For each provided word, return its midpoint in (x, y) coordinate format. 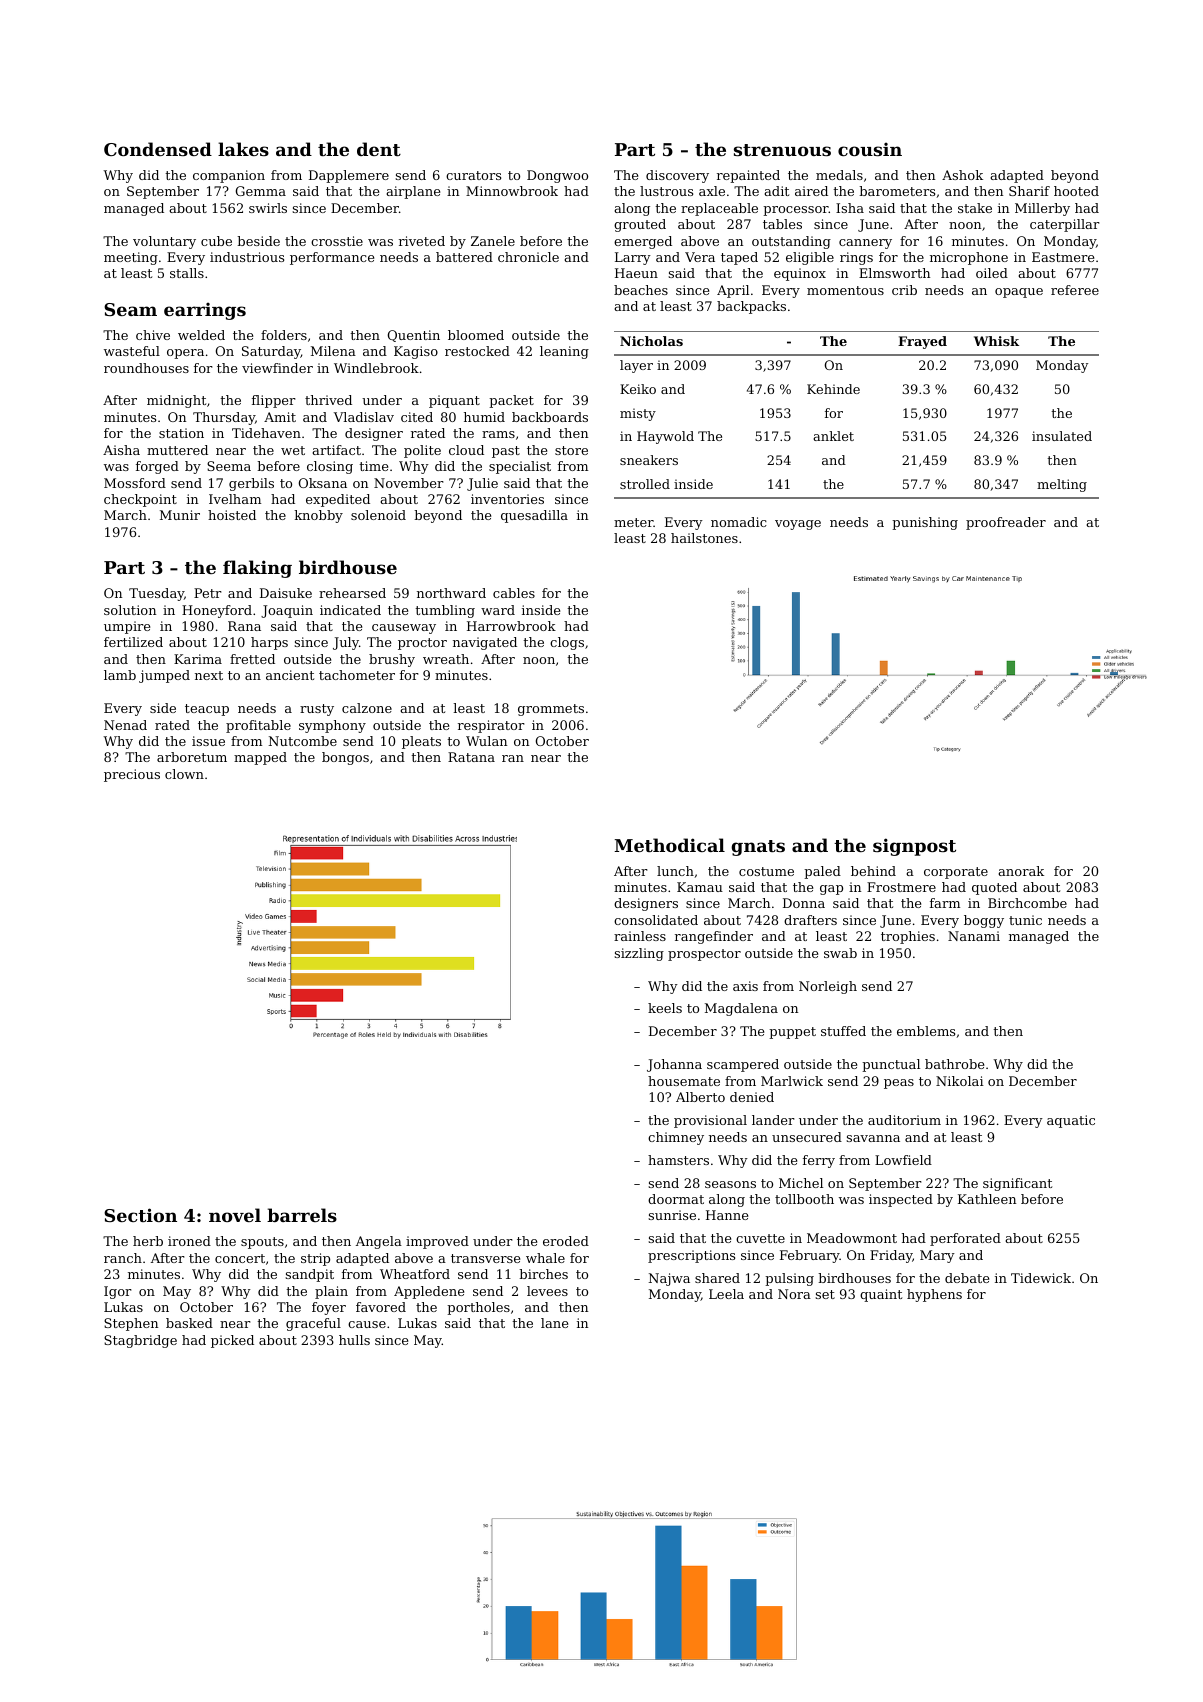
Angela (379, 1242)
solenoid (378, 515)
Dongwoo (557, 176)
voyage (798, 525)
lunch (675, 871)
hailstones (704, 538)
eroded (566, 1241)
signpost (914, 847)
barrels (302, 1215)
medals (839, 175)
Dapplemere (349, 176)
